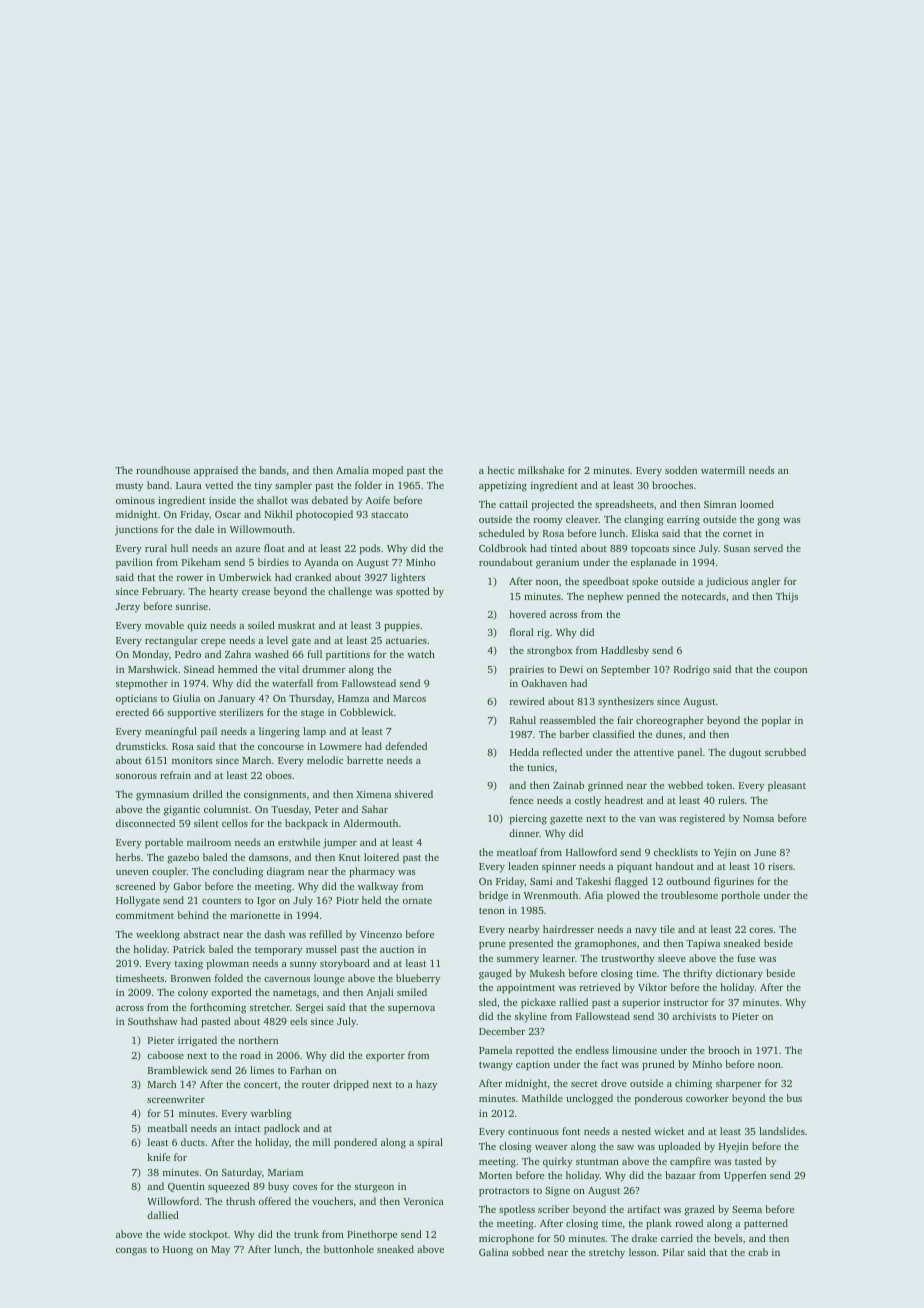 The height and width of the page is (1308, 924). Describe the element at coordinates (531, 944) in the page. I see `presented` at that location.
